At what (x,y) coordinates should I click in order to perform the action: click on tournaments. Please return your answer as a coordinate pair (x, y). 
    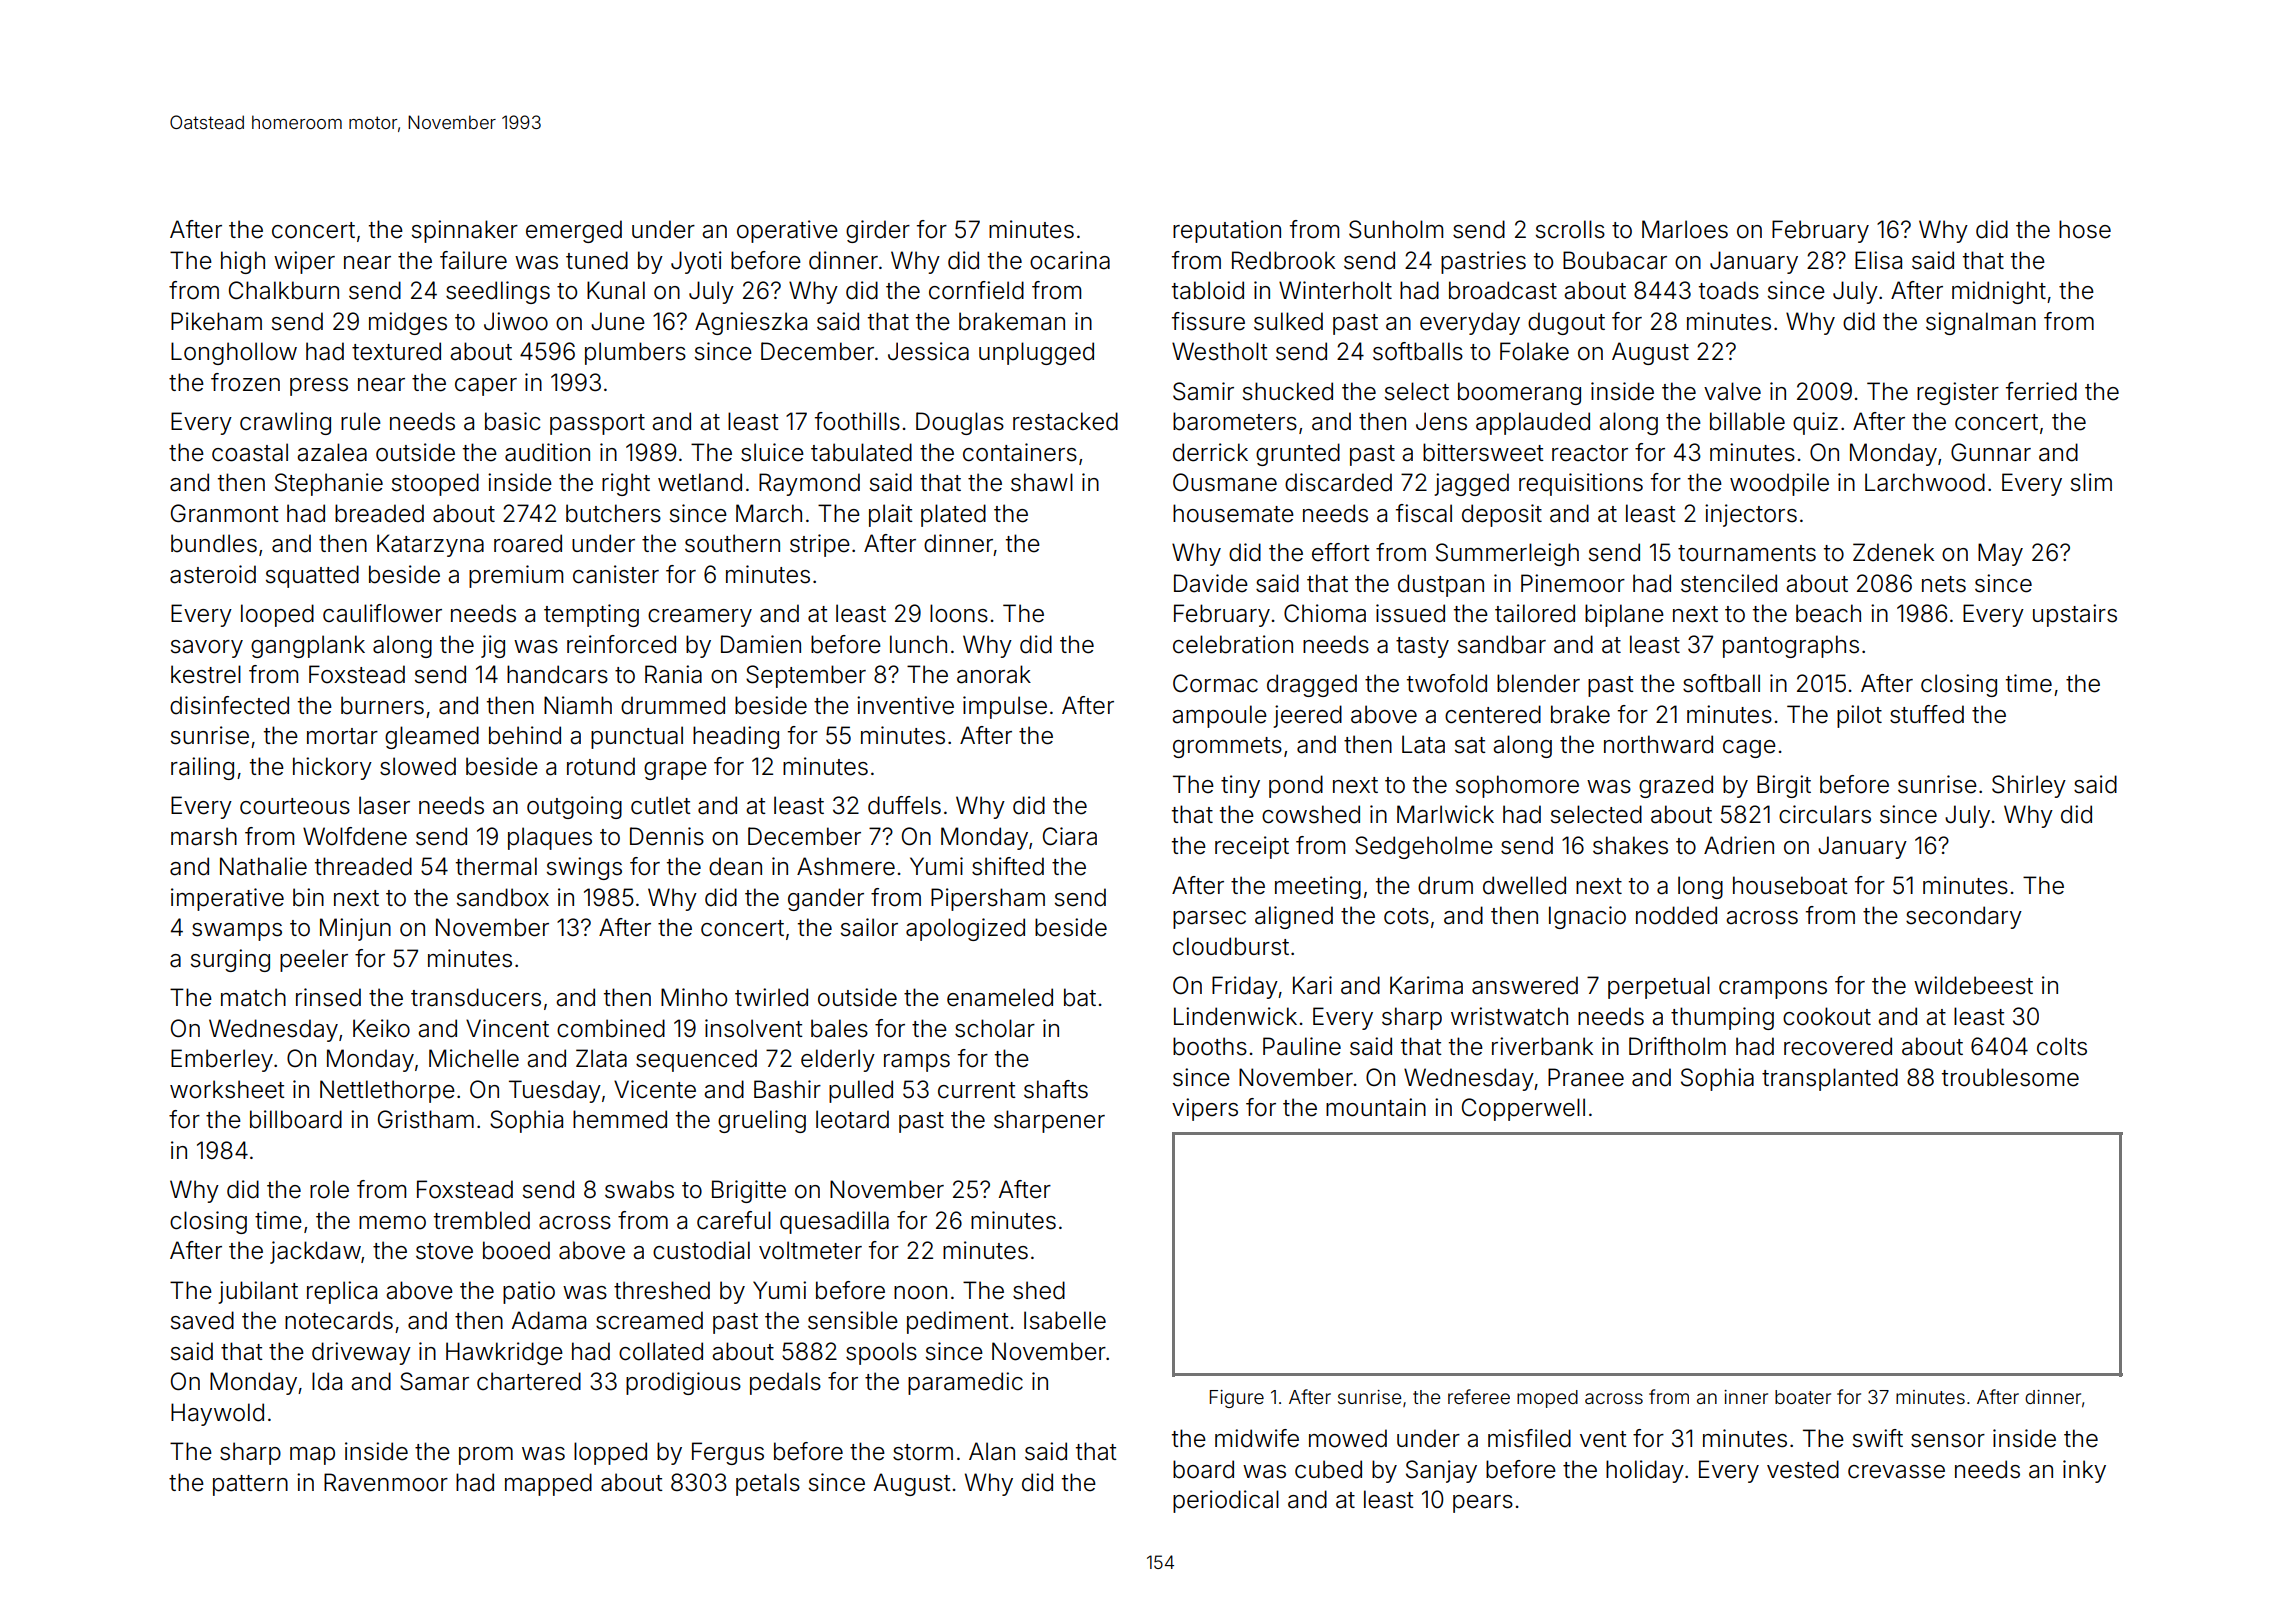
    Looking at the image, I should click on (1747, 553).
